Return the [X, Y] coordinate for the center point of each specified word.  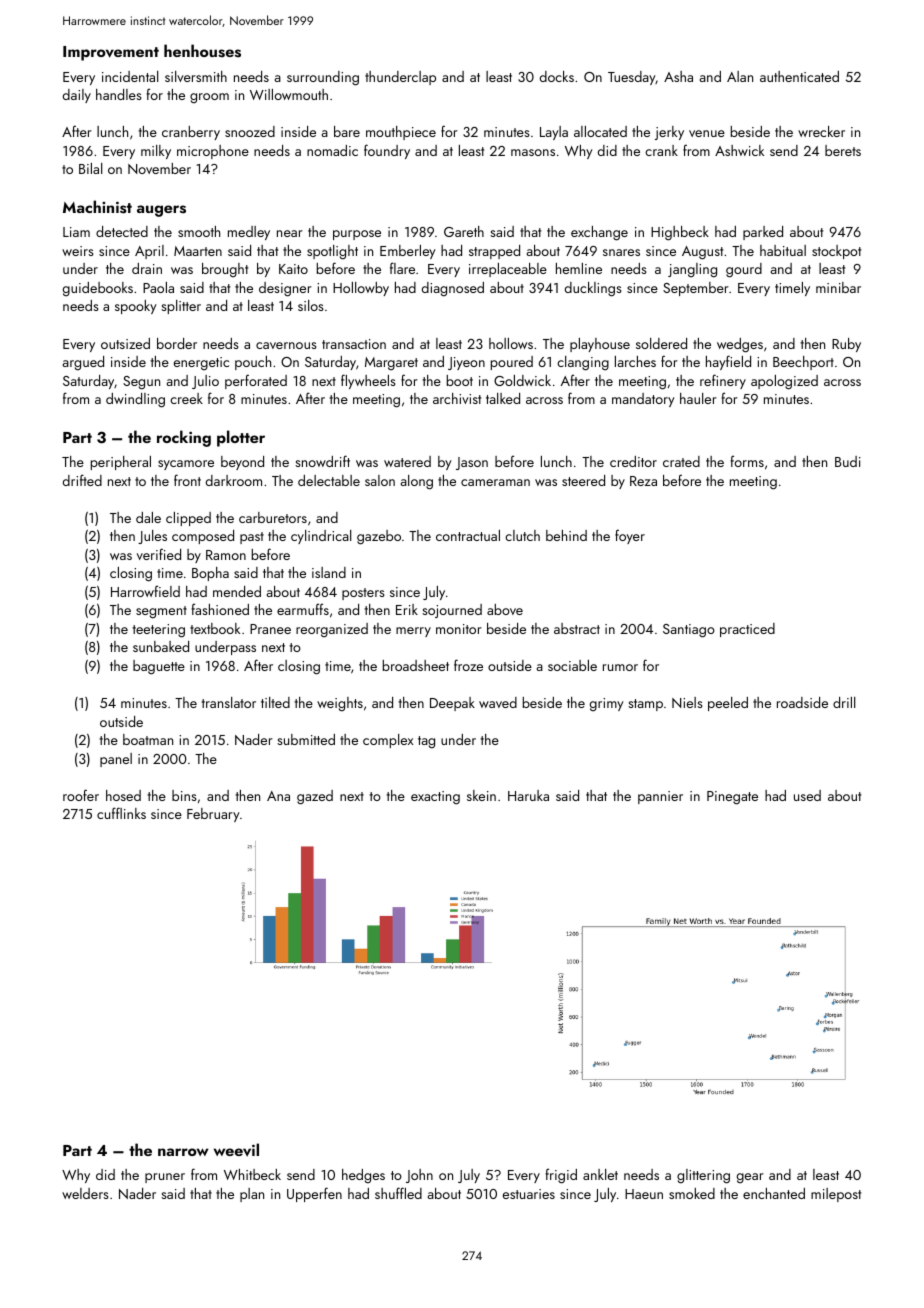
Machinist [97, 207]
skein [481, 795]
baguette [159, 667]
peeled [728, 704]
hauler [698, 398]
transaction [354, 344]
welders [85, 1193]
